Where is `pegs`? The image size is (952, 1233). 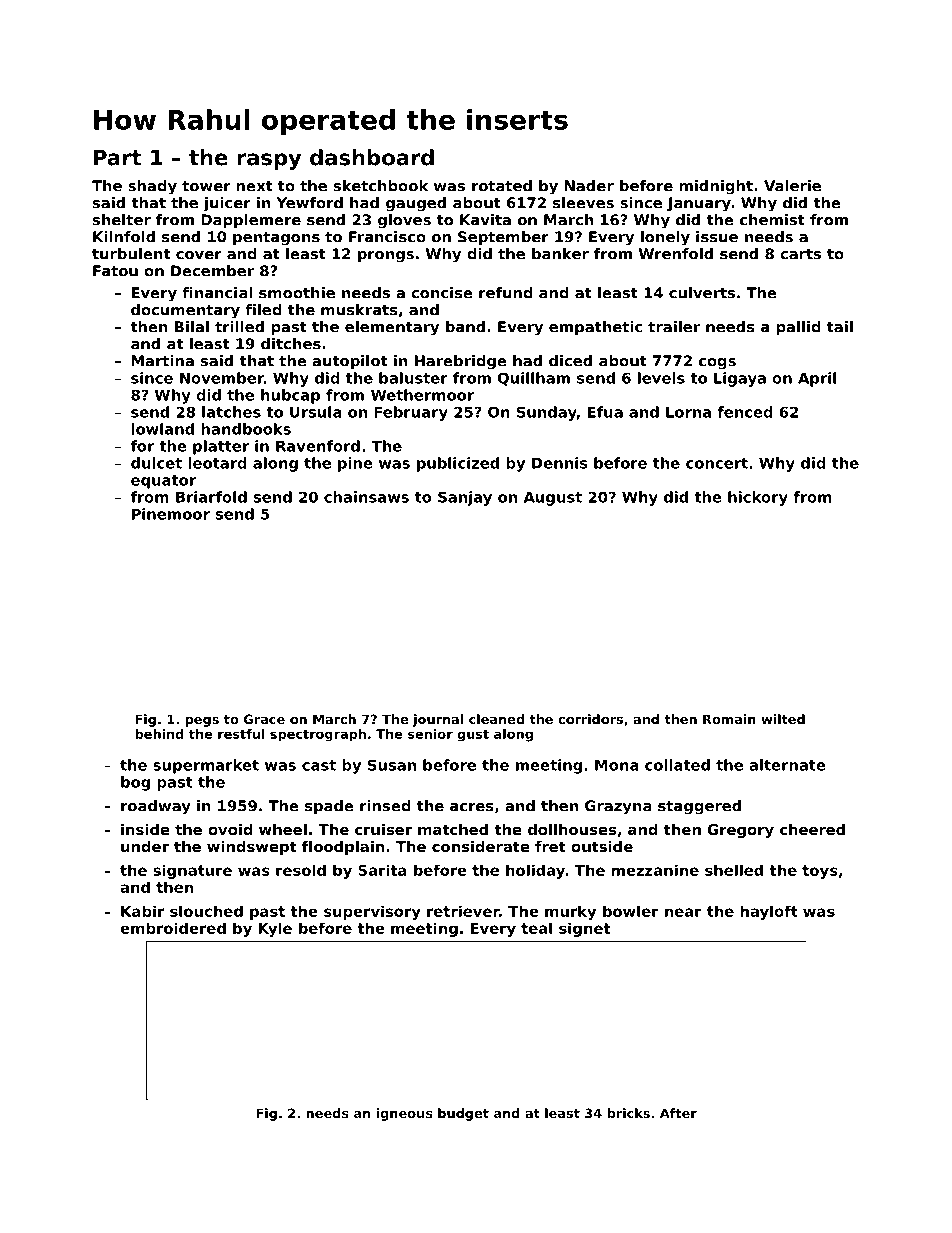 pegs is located at coordinates (202, 722).
